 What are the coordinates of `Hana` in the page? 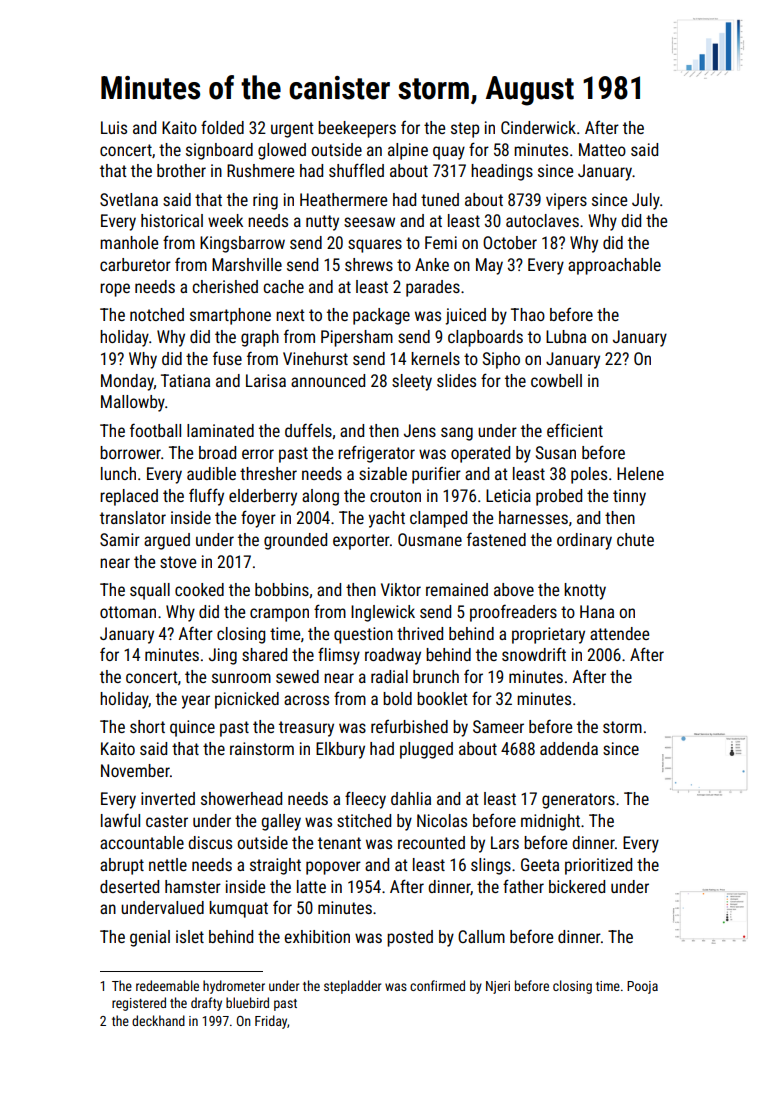 It's located at (597, 611).
